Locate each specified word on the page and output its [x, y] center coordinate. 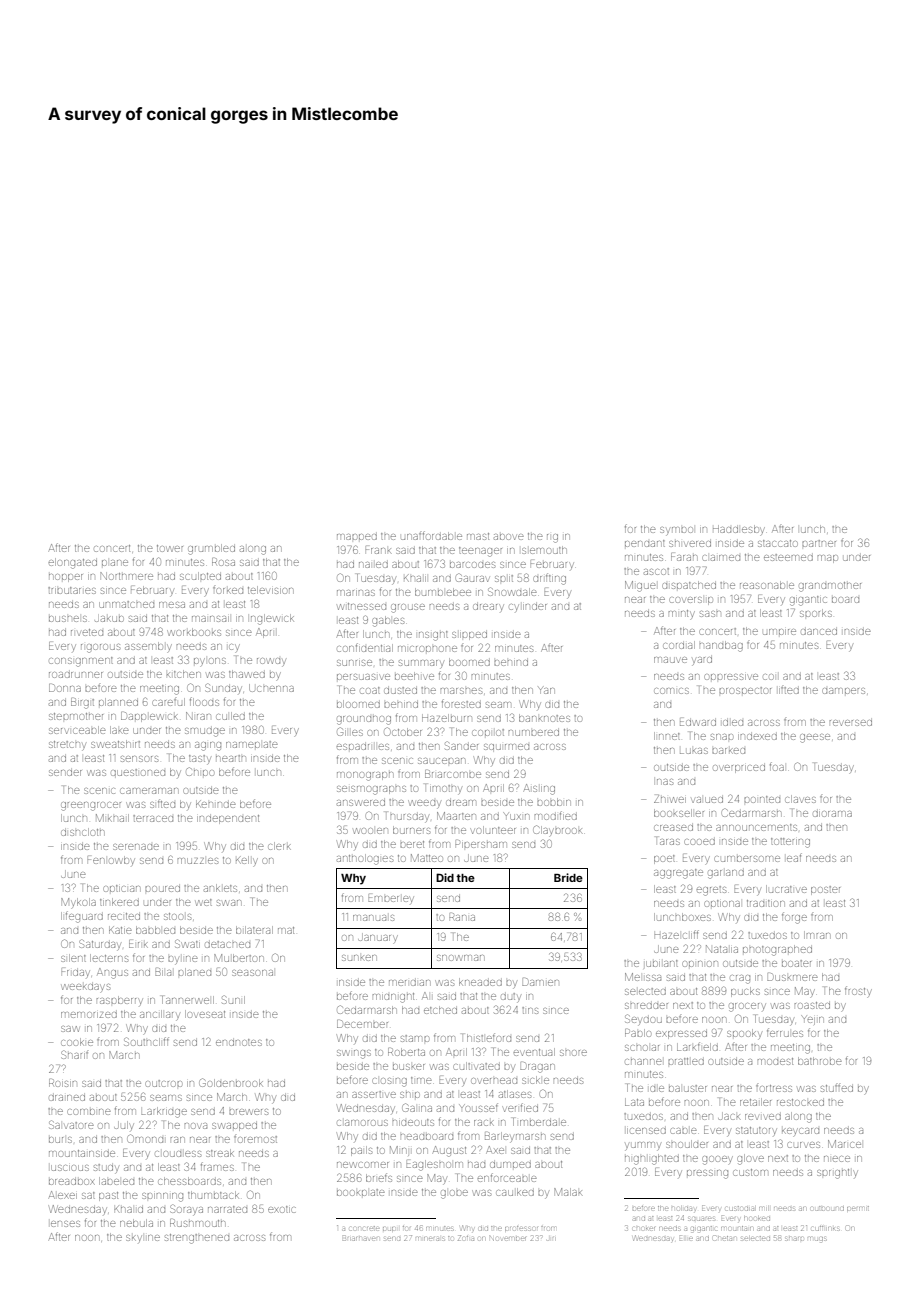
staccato [778, 543]
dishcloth [82, 832]
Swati [187, 943]
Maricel [844, 1144]
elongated [73, 563]
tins [530, 1010]
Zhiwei [670, 799]
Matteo [426, 858]
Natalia [722, 949]
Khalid [128, 1210]
